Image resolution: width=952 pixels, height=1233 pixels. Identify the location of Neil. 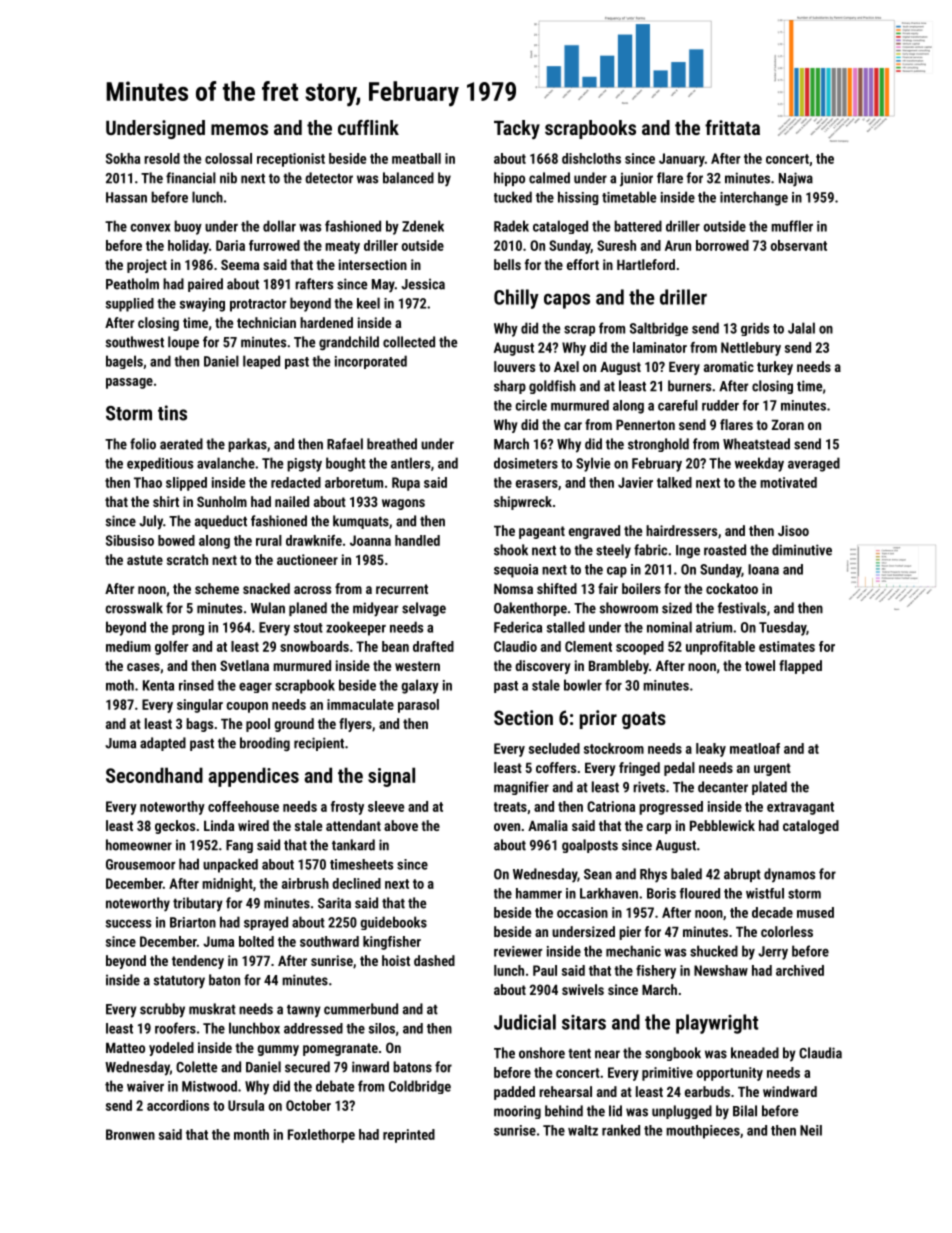
(811, 1130).
